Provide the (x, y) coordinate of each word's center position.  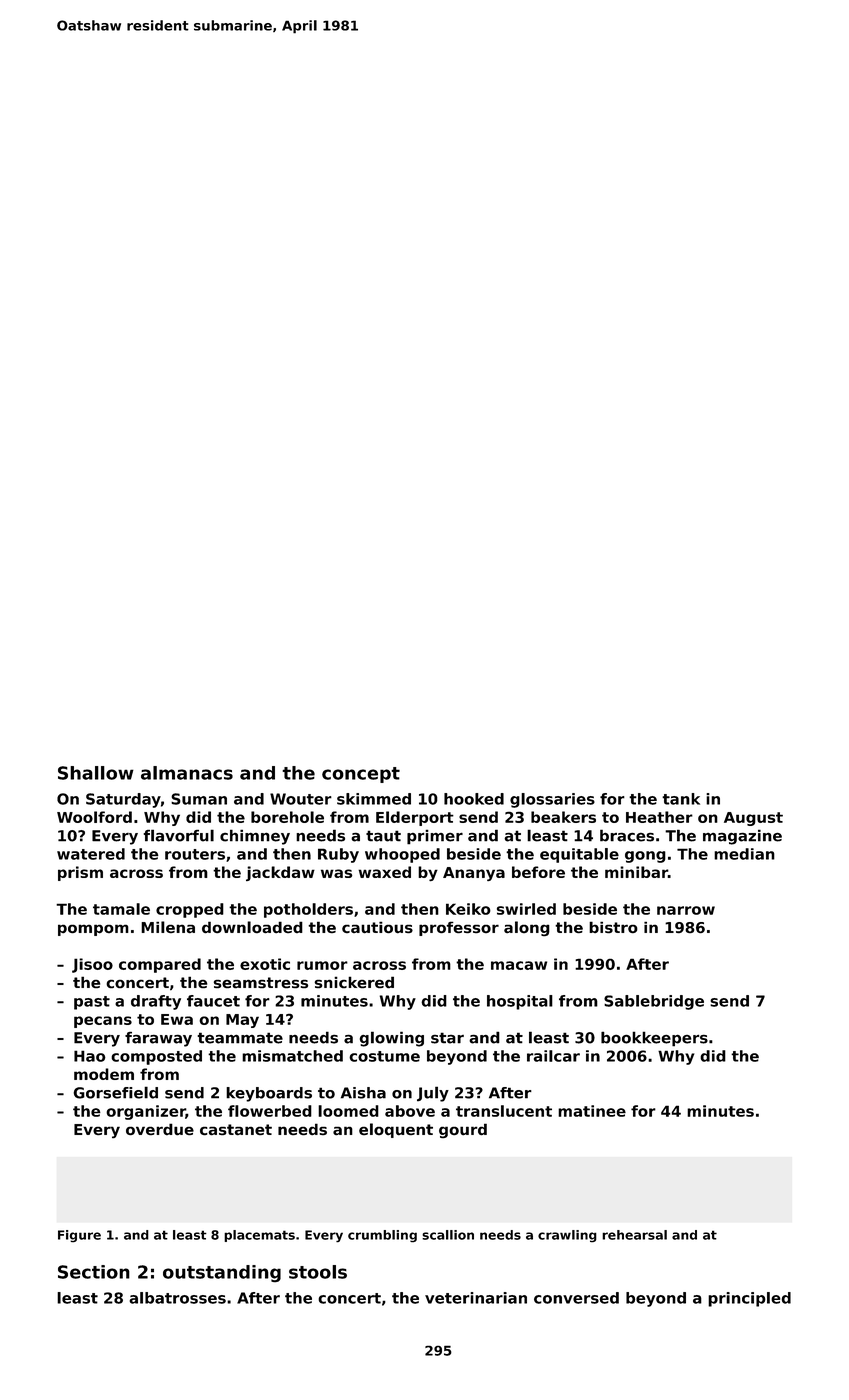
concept (361, 775)
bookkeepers (654, 1039)
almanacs (187, 773)
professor (459, 928)
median (744, 854)
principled (749, 1299)
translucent (504, 1111)
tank (681, 799)
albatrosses (177, 1298)
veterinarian (476, 1298)
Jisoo (92, 965)
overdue (160, 1129)
